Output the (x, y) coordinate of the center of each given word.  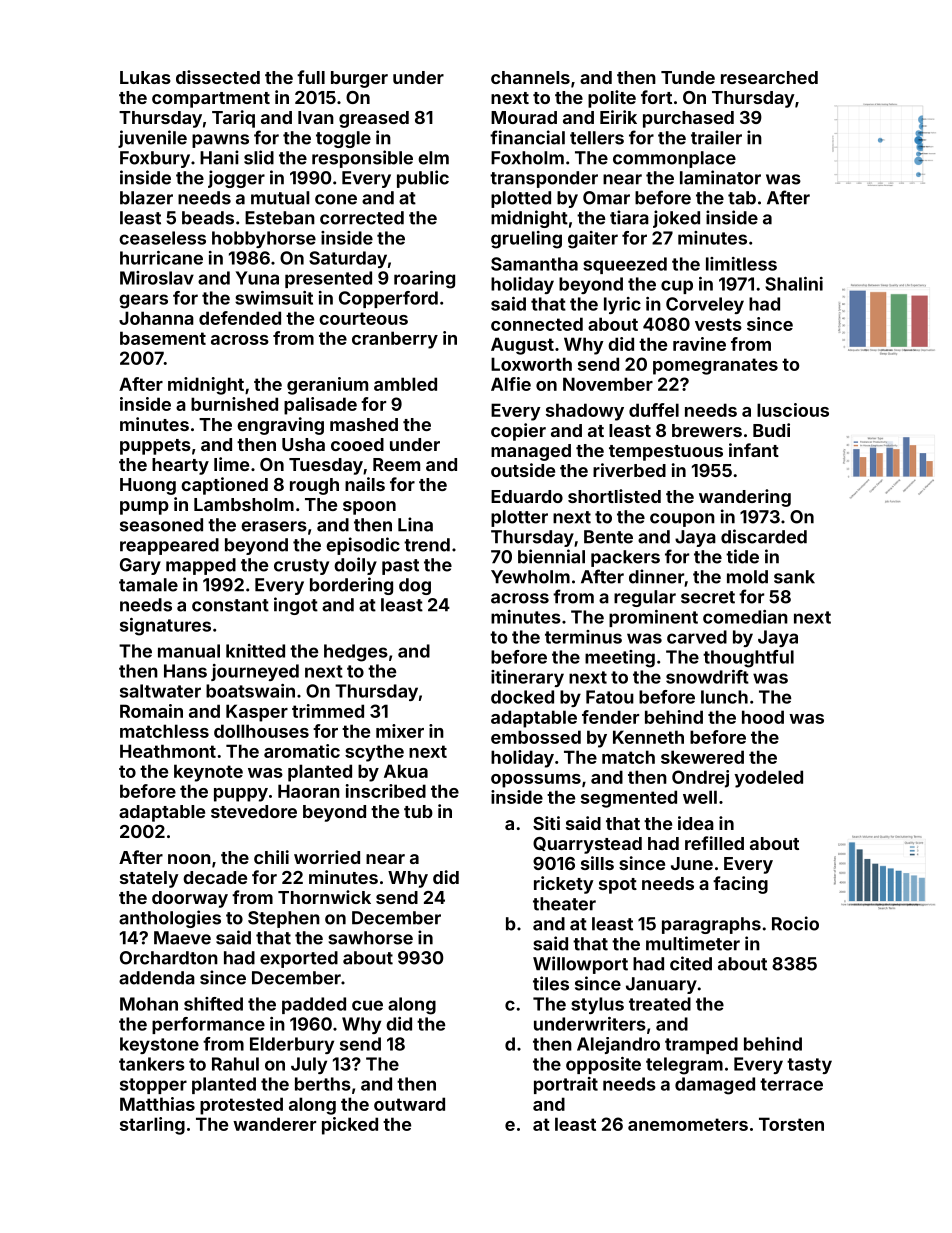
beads (208, 218)
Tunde (688, 77)
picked (350, 1126)
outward (409, 1104)
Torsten (791, 1124)
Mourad (524, 117)
